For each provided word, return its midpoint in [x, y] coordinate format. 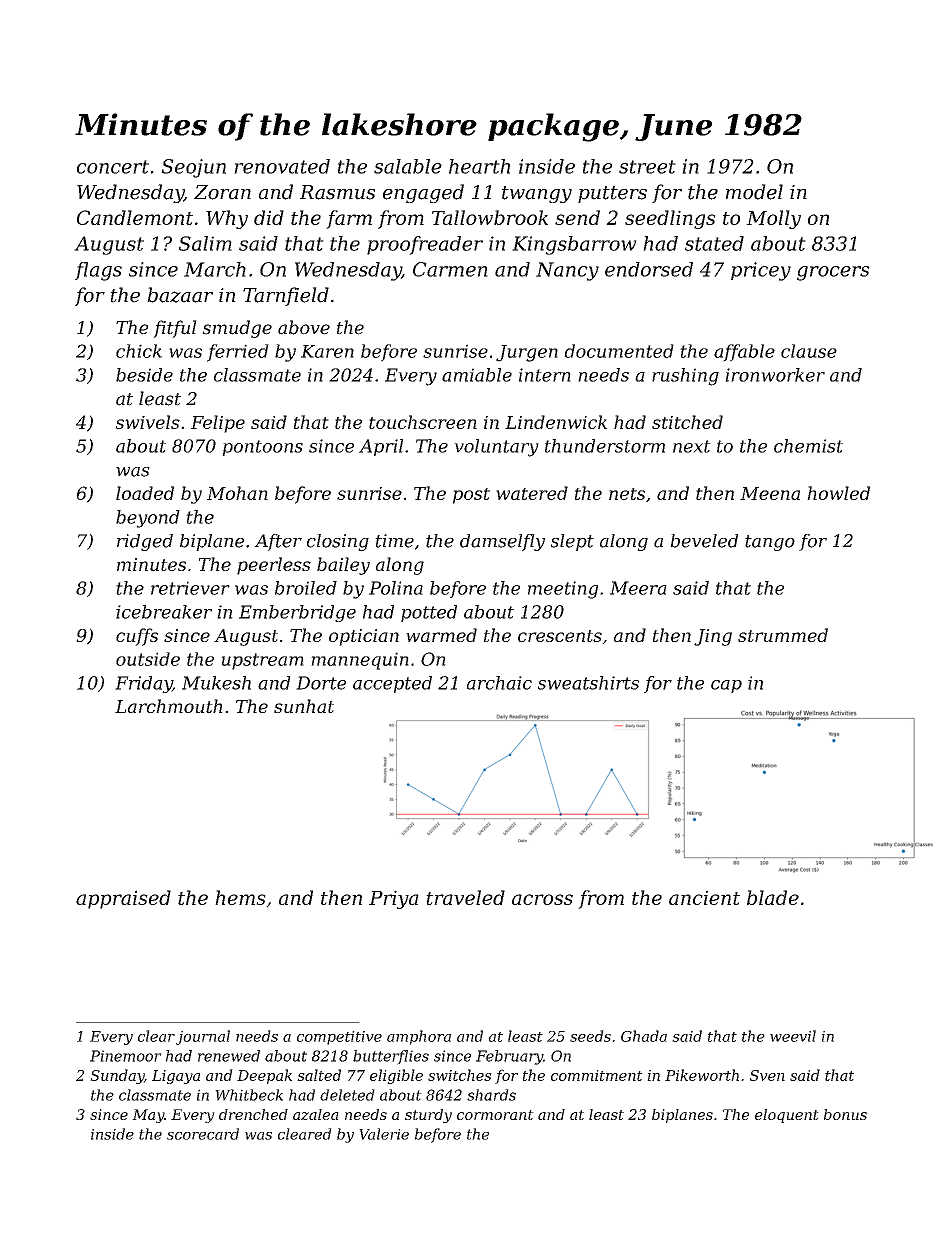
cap [726, 686]
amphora [419, 1037]
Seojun [193, 168]
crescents [560, 636]
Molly [773, 219]
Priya [394, 899]
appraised [123, 899]
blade [773, 897]
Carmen [450, 269]
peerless [274, 566]
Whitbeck [249, 1095]
